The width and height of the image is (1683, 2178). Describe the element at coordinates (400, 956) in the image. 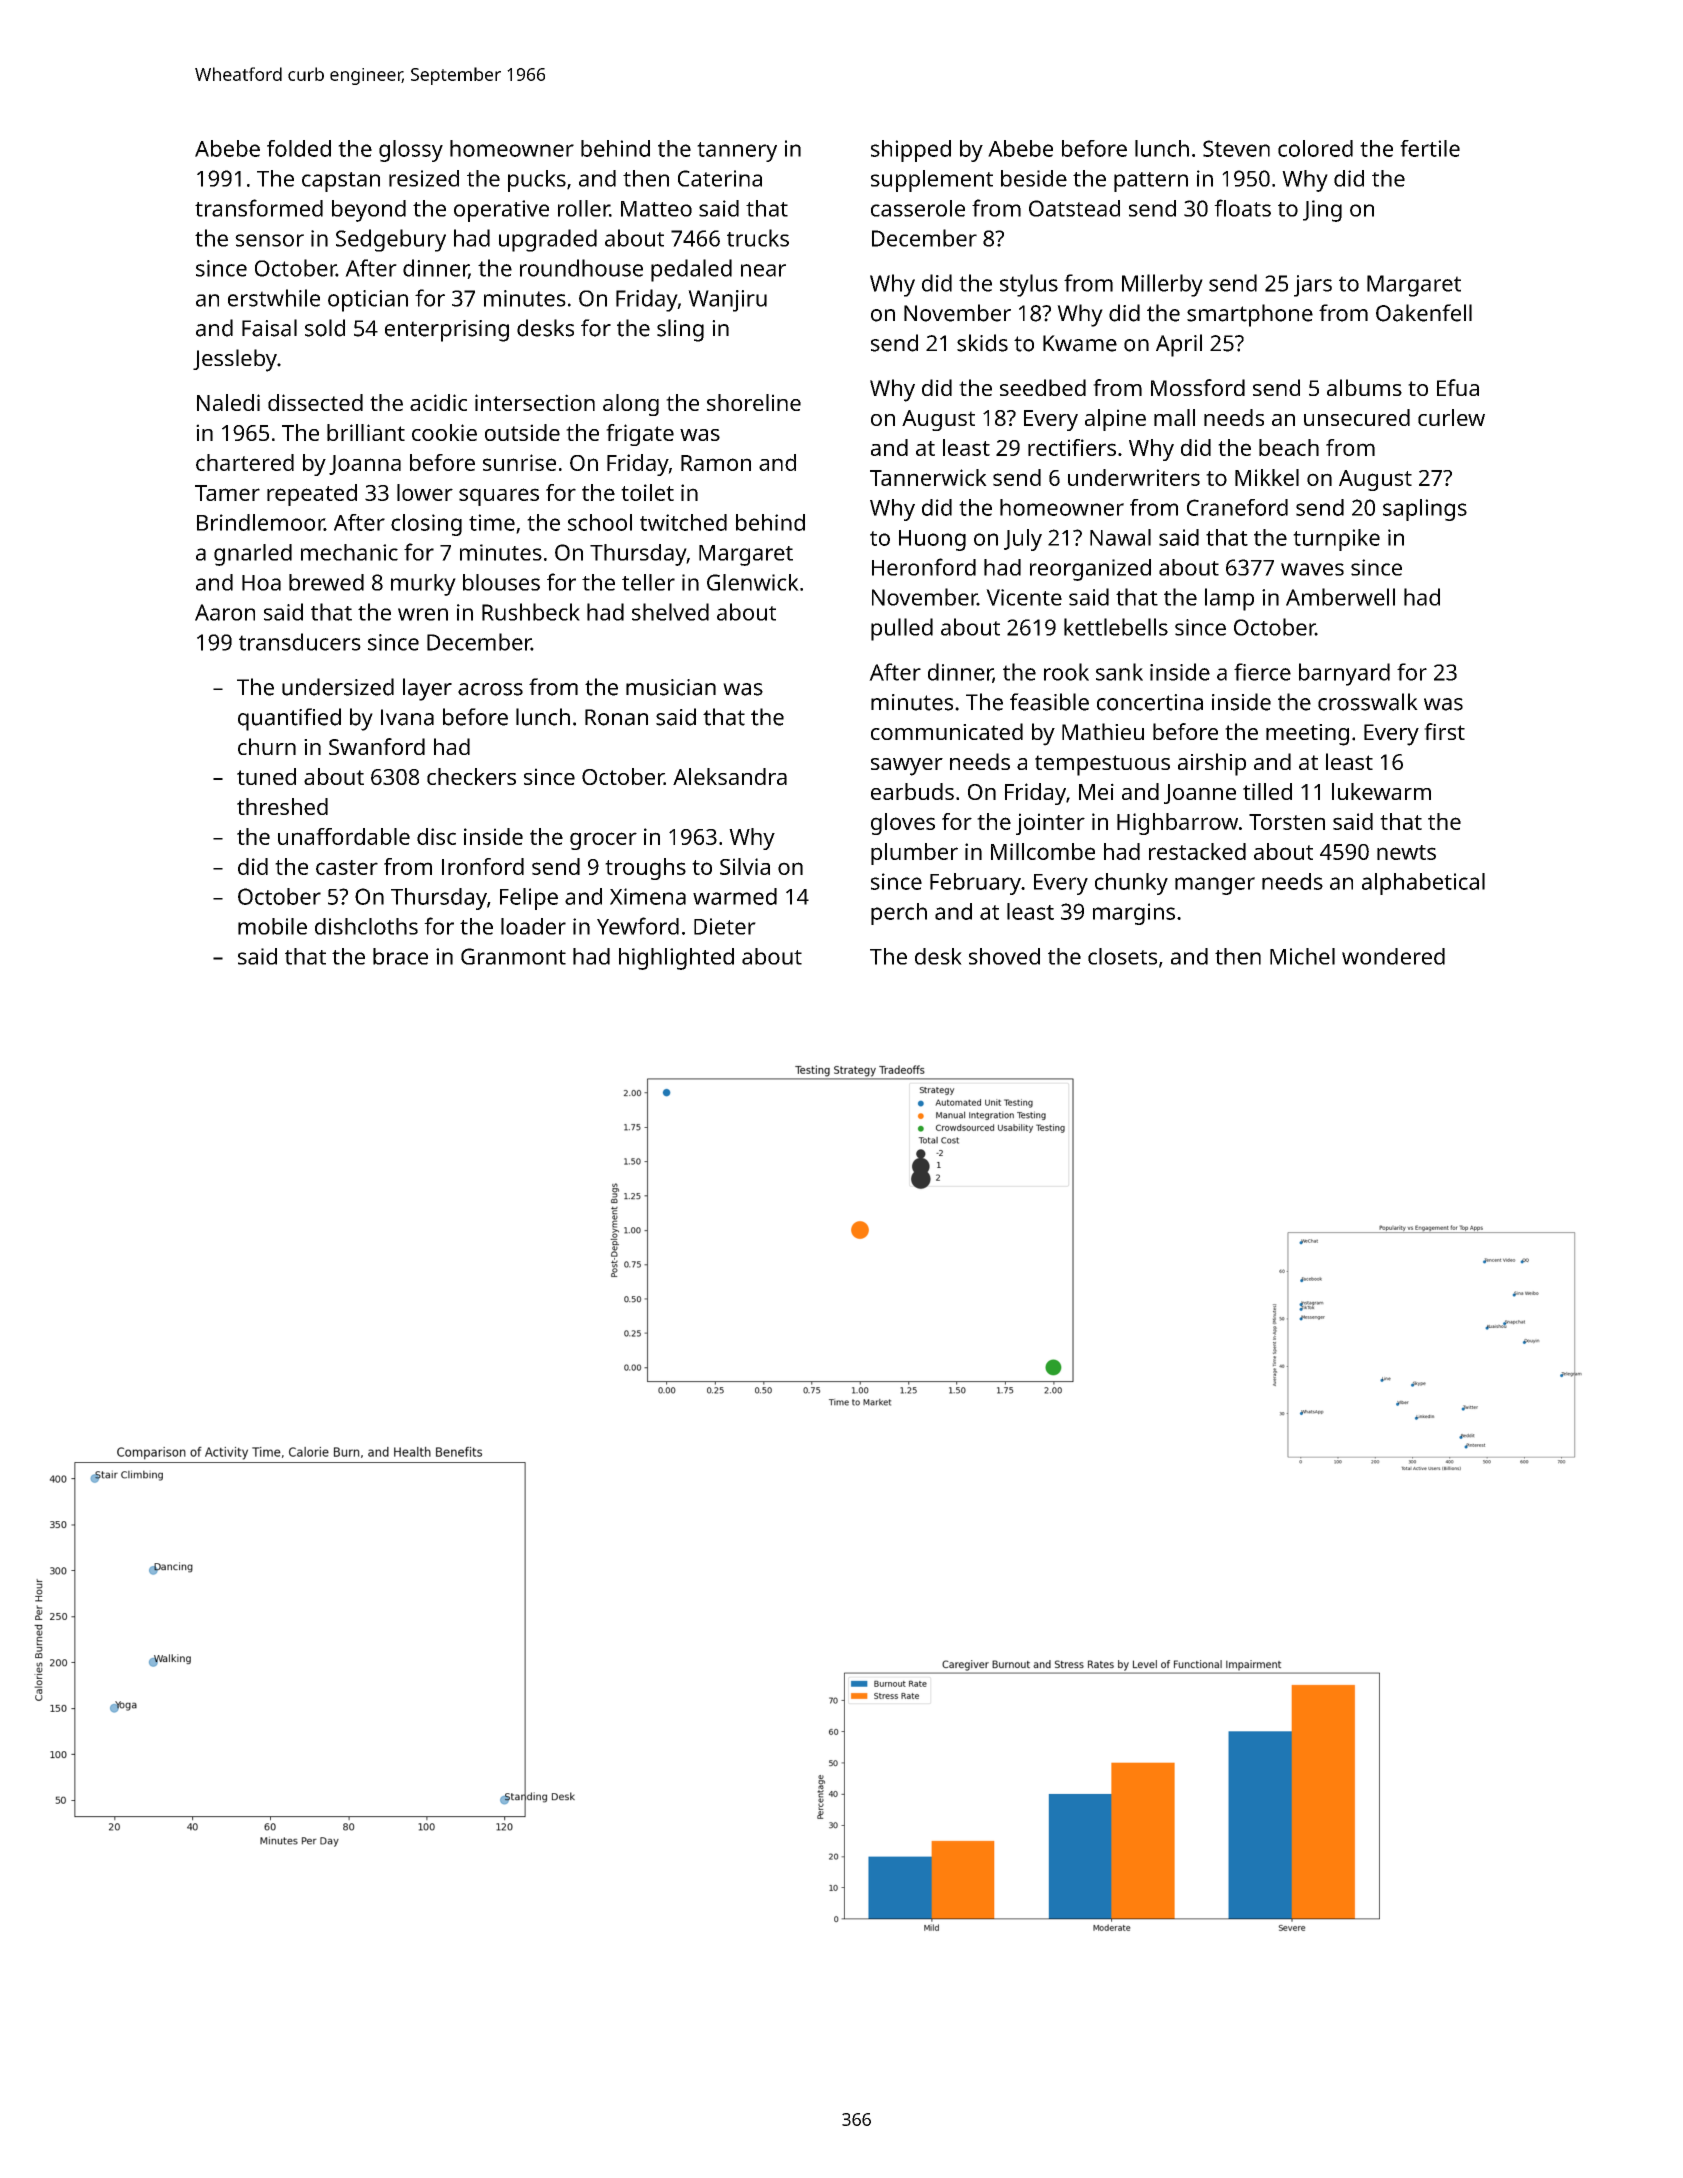

I see `brace` at that location.
